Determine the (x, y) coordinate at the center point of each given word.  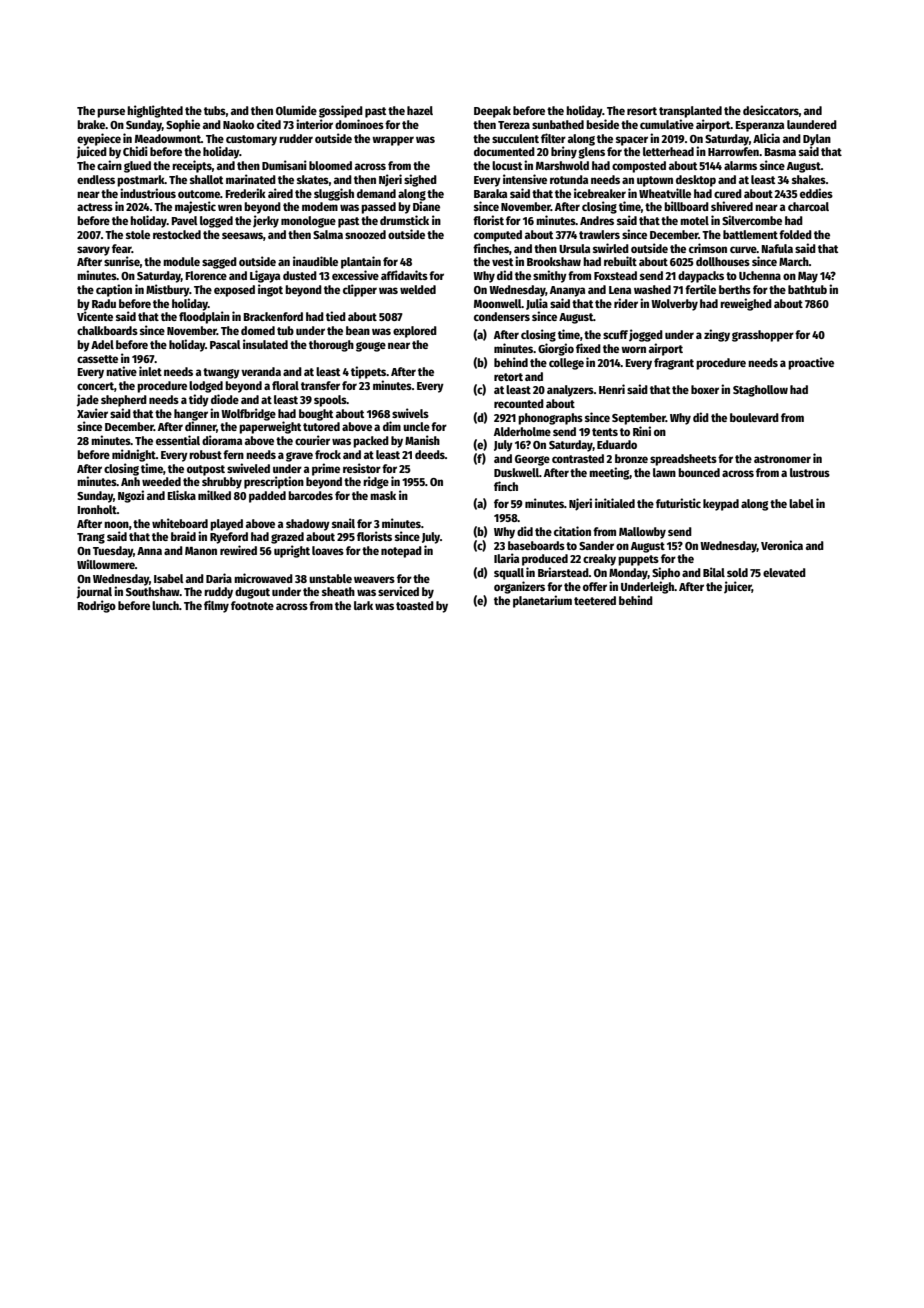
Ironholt (97, 509)
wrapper (393, 141)
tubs (215, 110)
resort (642, 111)
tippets (368, 372)
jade (88, 400)
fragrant (674, 364)
